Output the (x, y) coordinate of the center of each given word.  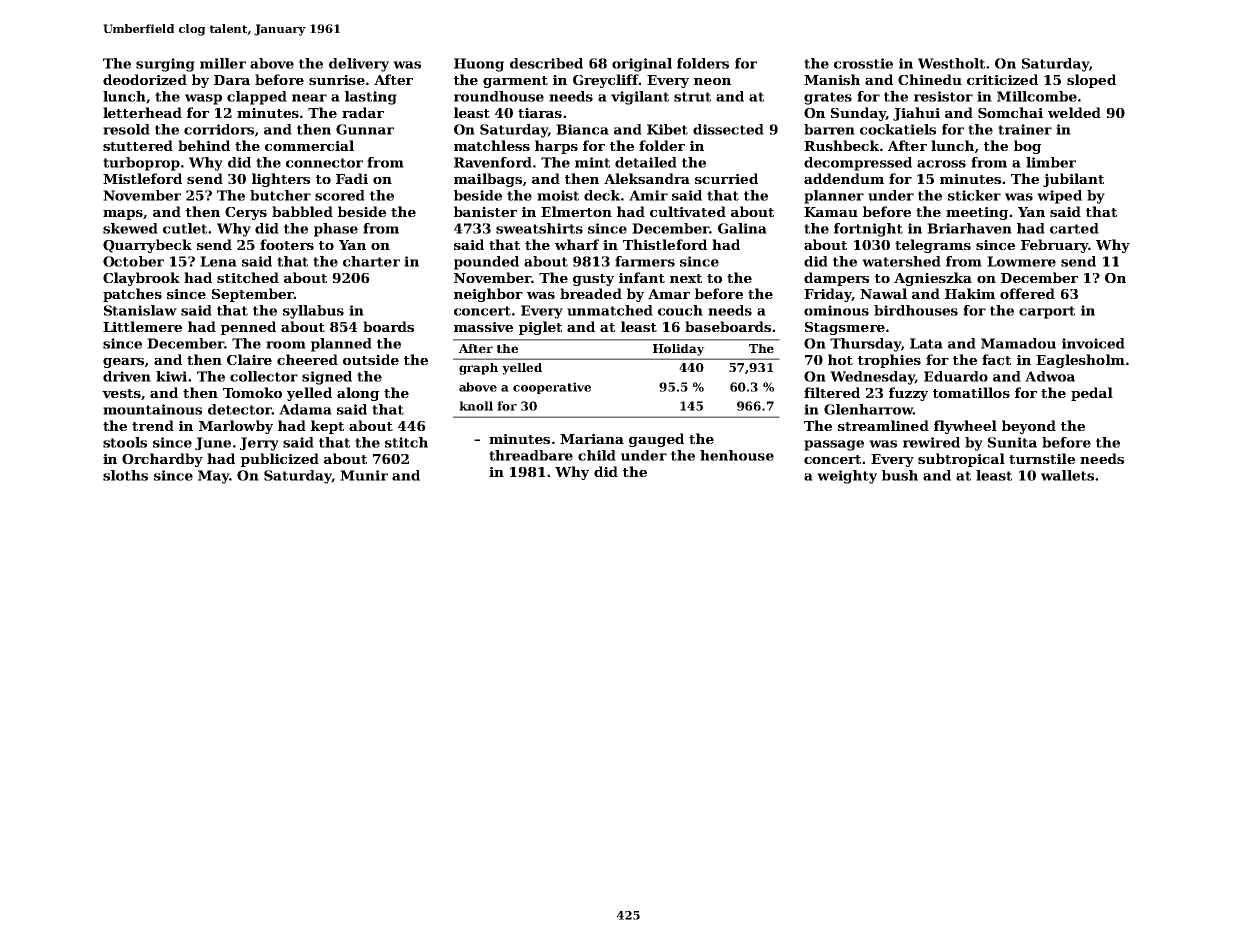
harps (556, 147)
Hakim (970, 293)
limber (1051, 162)
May (213, 477)
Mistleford (142, 178)
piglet (540, 328)
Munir (364, 475)
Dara (232, 80)
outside (371, 359)
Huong (479, 65)
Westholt (951, 63)
